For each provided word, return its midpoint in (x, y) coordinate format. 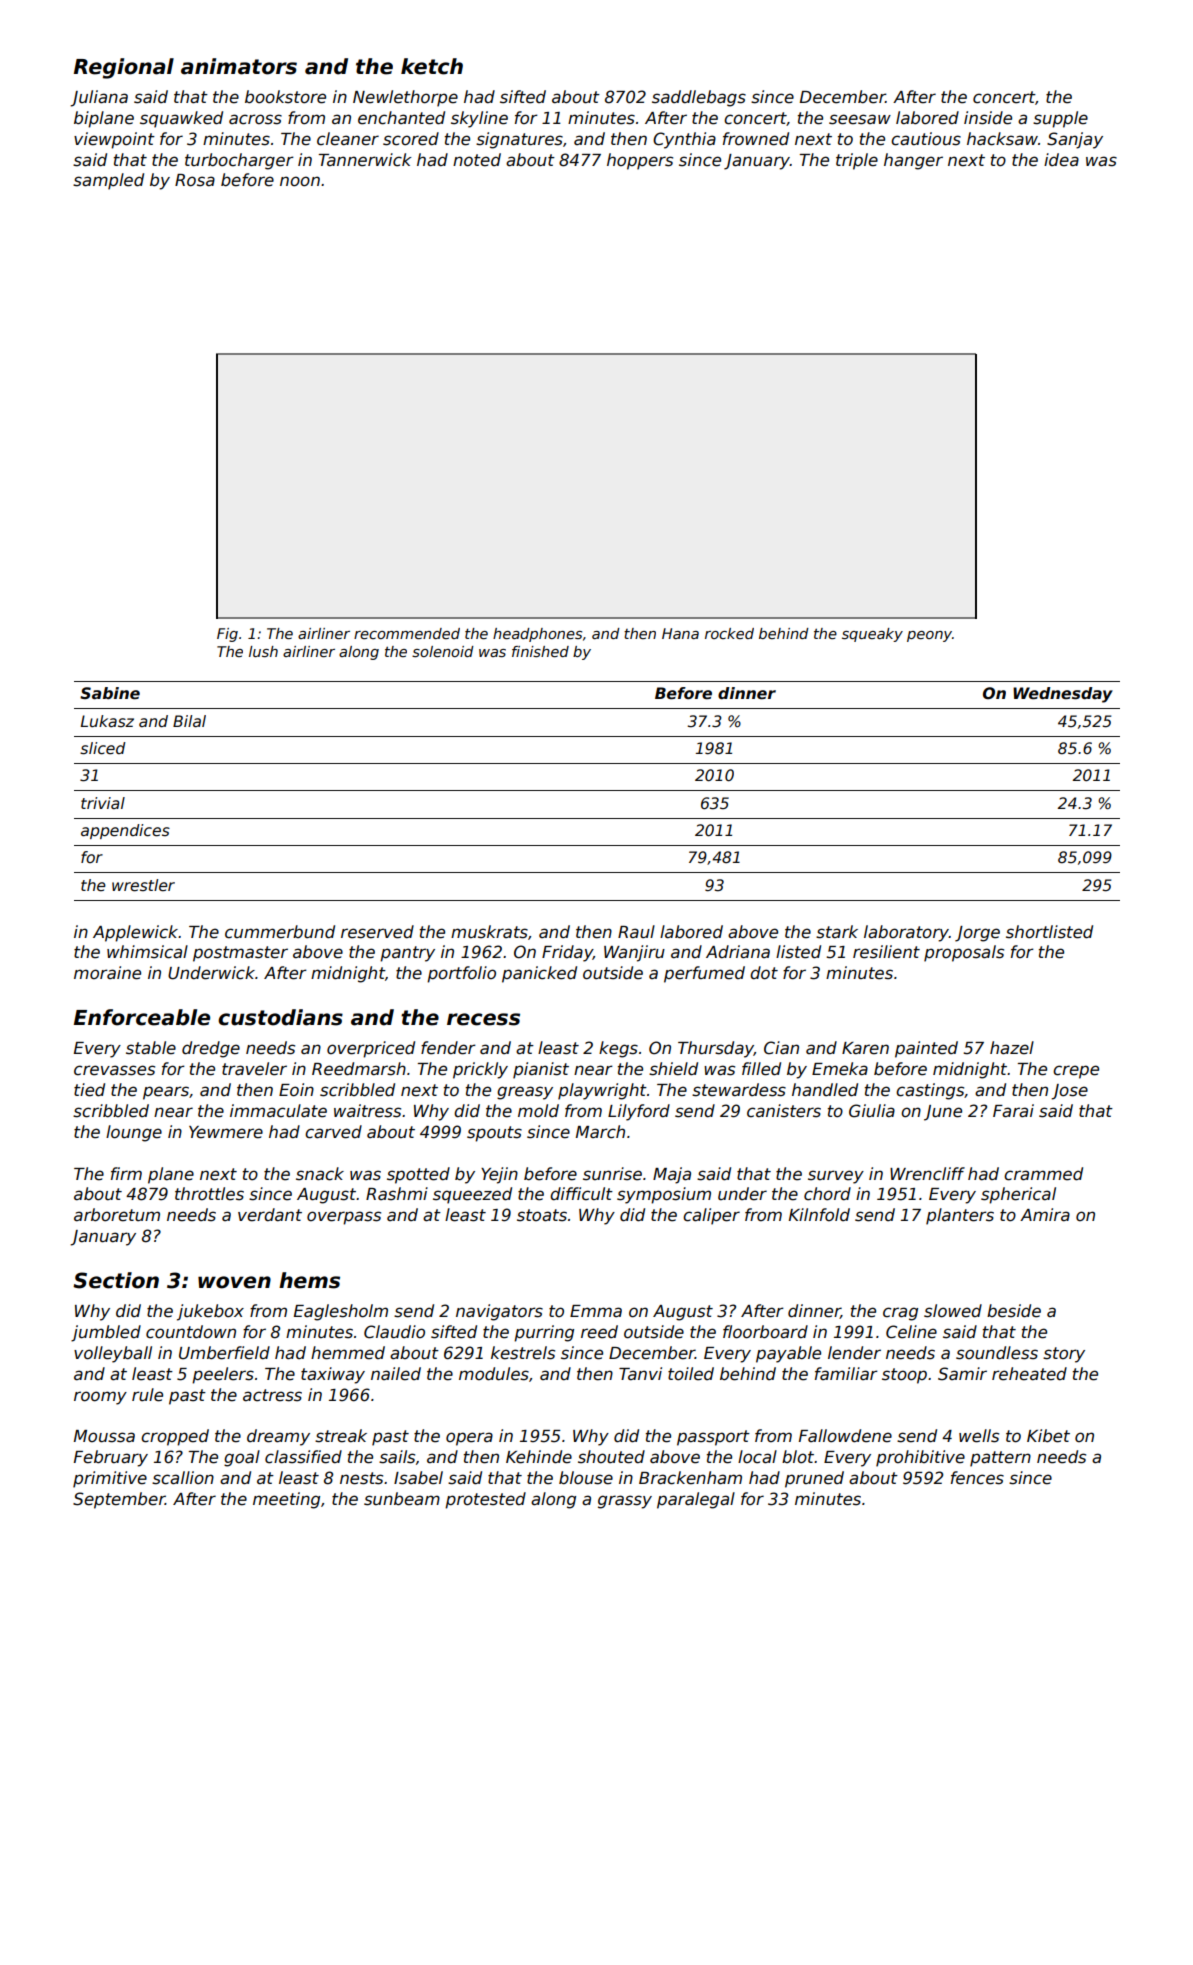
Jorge (977, 934)
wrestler (143, 885)
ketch (432, 66)
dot (764, 973)
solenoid (443, 651)
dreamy (278, 1437)
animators (239, 66)
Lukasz (107, 721)
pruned (814, 1479)
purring (544, 1333)
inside (988, 118)
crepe (1076, 1072)
